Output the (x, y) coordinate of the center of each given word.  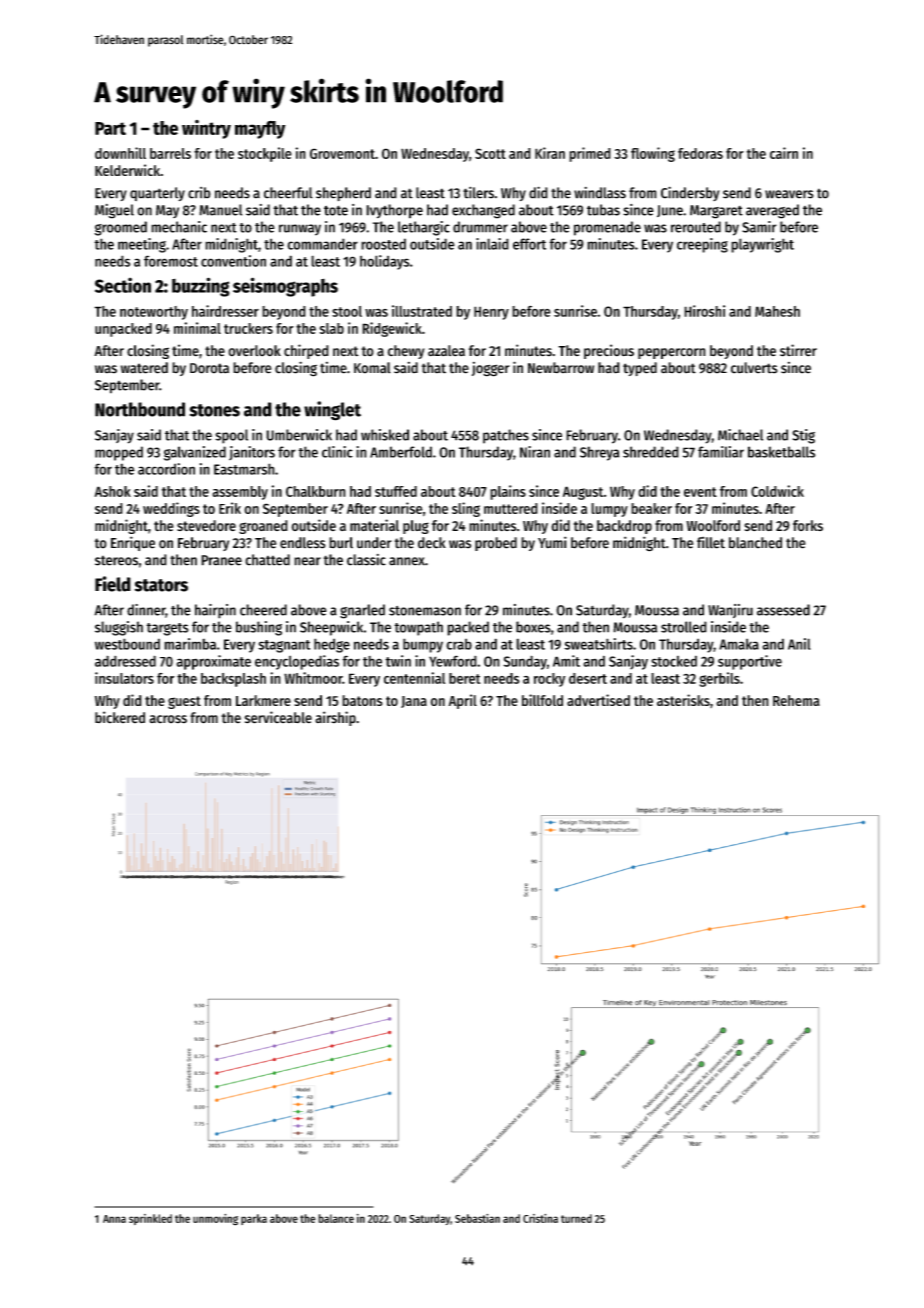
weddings (171, 509)
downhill (120, 153)
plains (508, 492)
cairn (784, 153)
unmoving (215, 1220)
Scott (490, 153)
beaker (651, 508)
